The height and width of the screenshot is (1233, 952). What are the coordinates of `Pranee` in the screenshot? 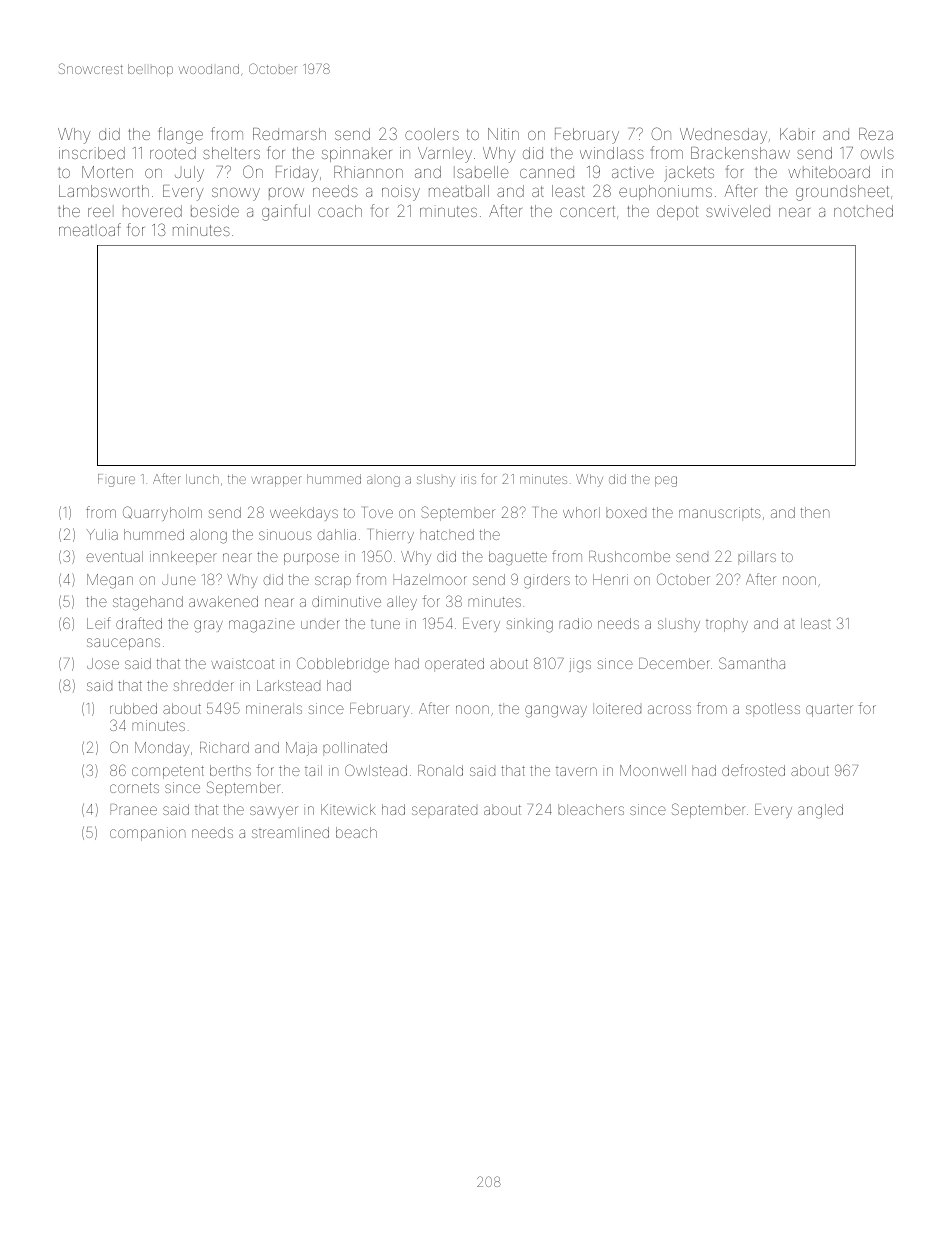 It's located at (133, 809).
